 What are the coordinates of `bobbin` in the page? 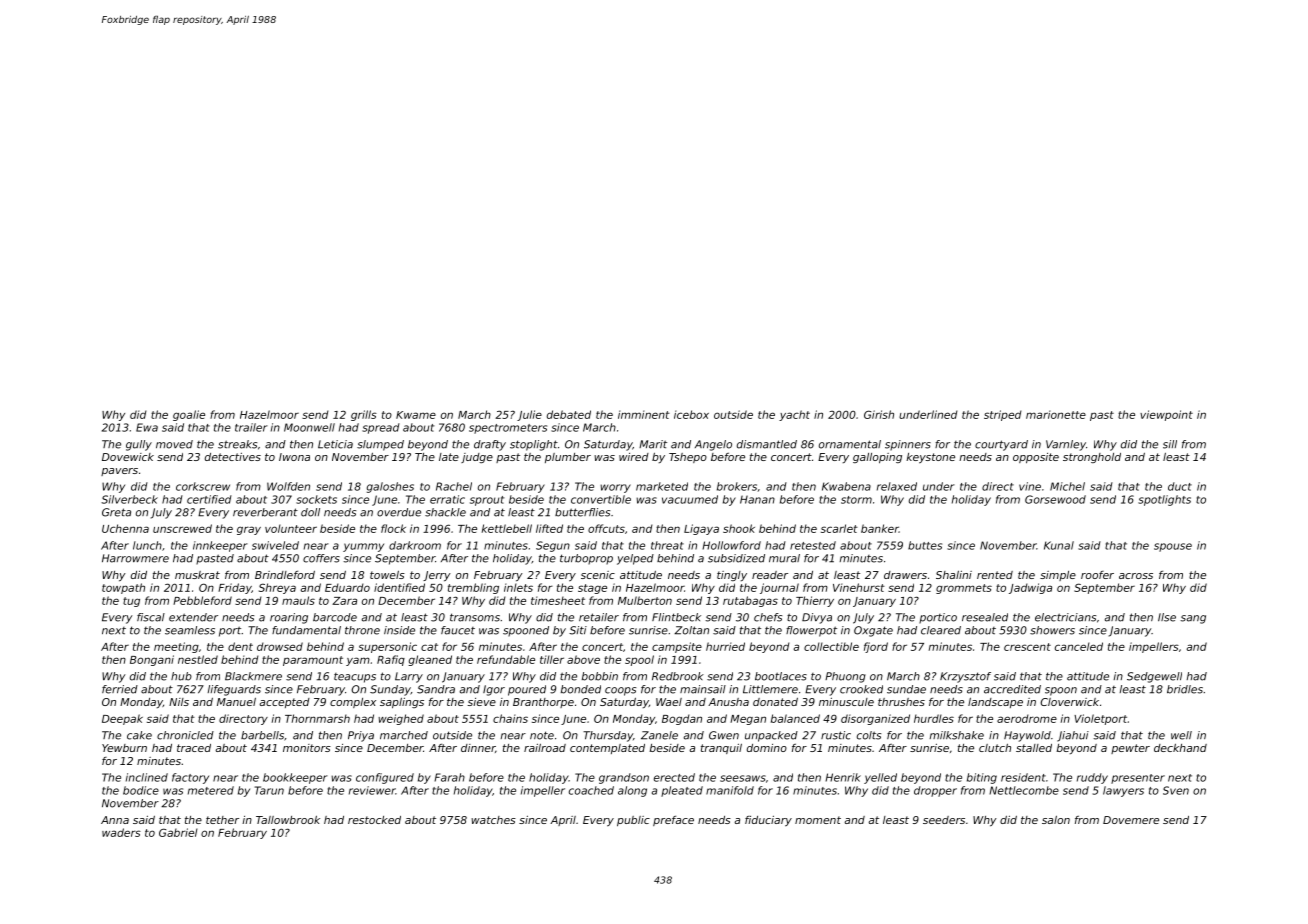 It's located at (600, 676).
